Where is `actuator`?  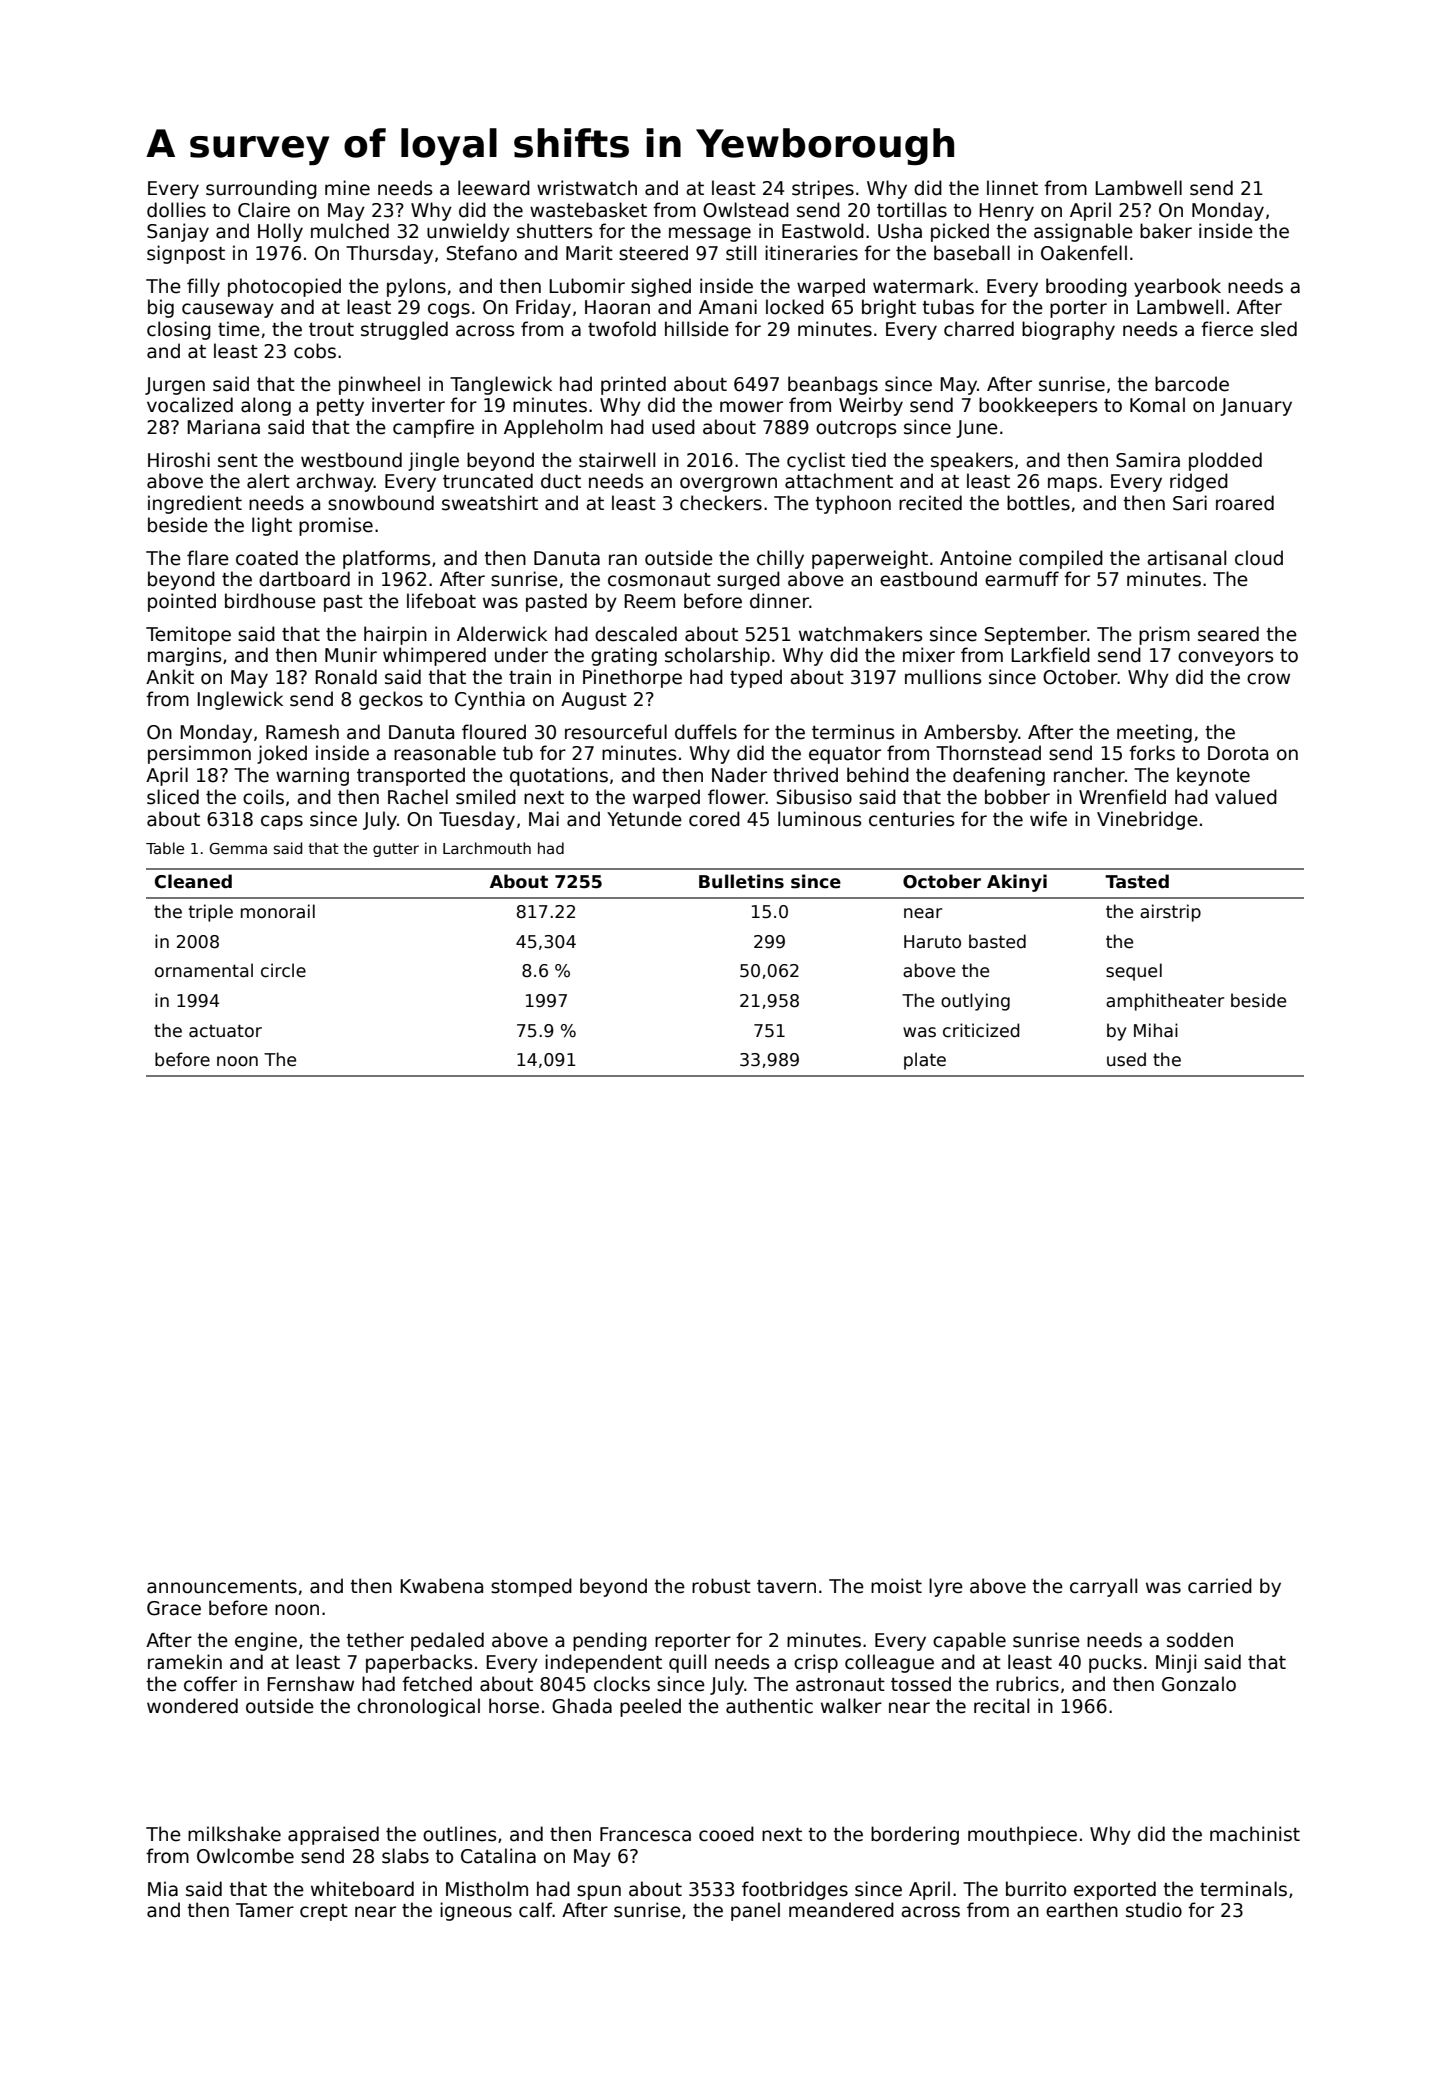
actuator is located at coordinates (225, 1031).
